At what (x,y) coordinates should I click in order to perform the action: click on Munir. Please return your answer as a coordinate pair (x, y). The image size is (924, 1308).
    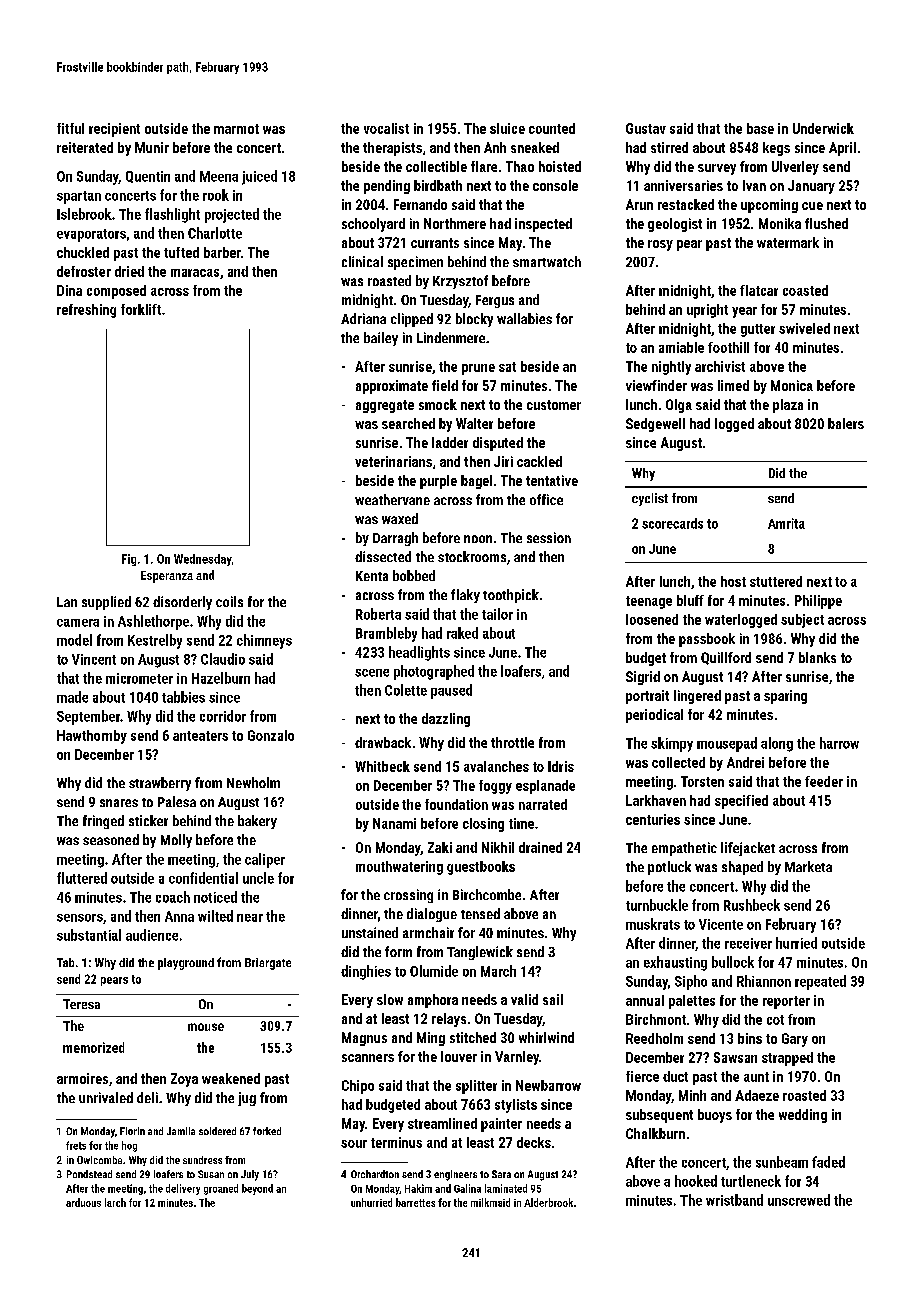
    Looking at the image, I should click on (152, 147).
